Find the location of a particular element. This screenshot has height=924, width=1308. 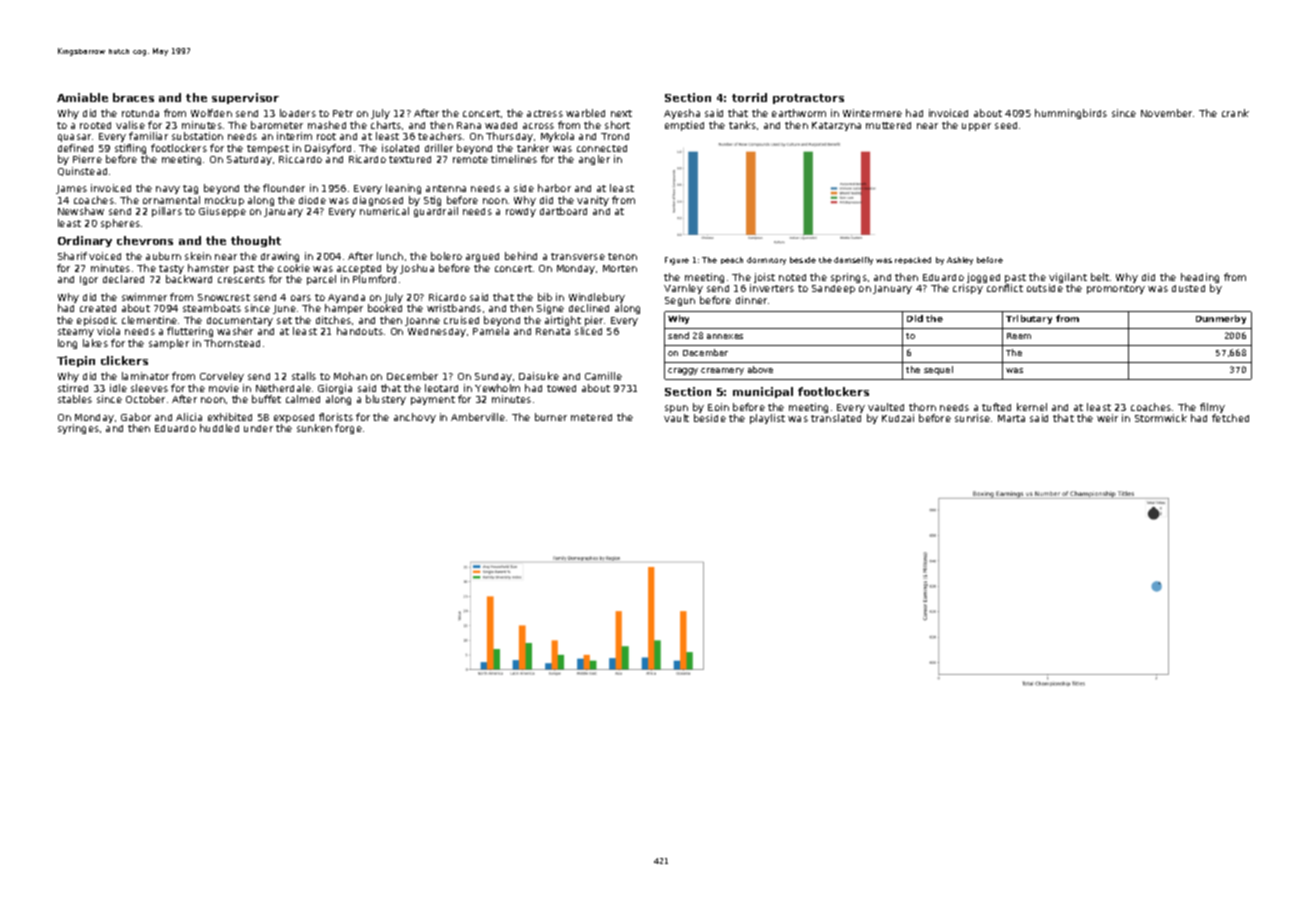

crispy is located at coordinates (968, 289).
